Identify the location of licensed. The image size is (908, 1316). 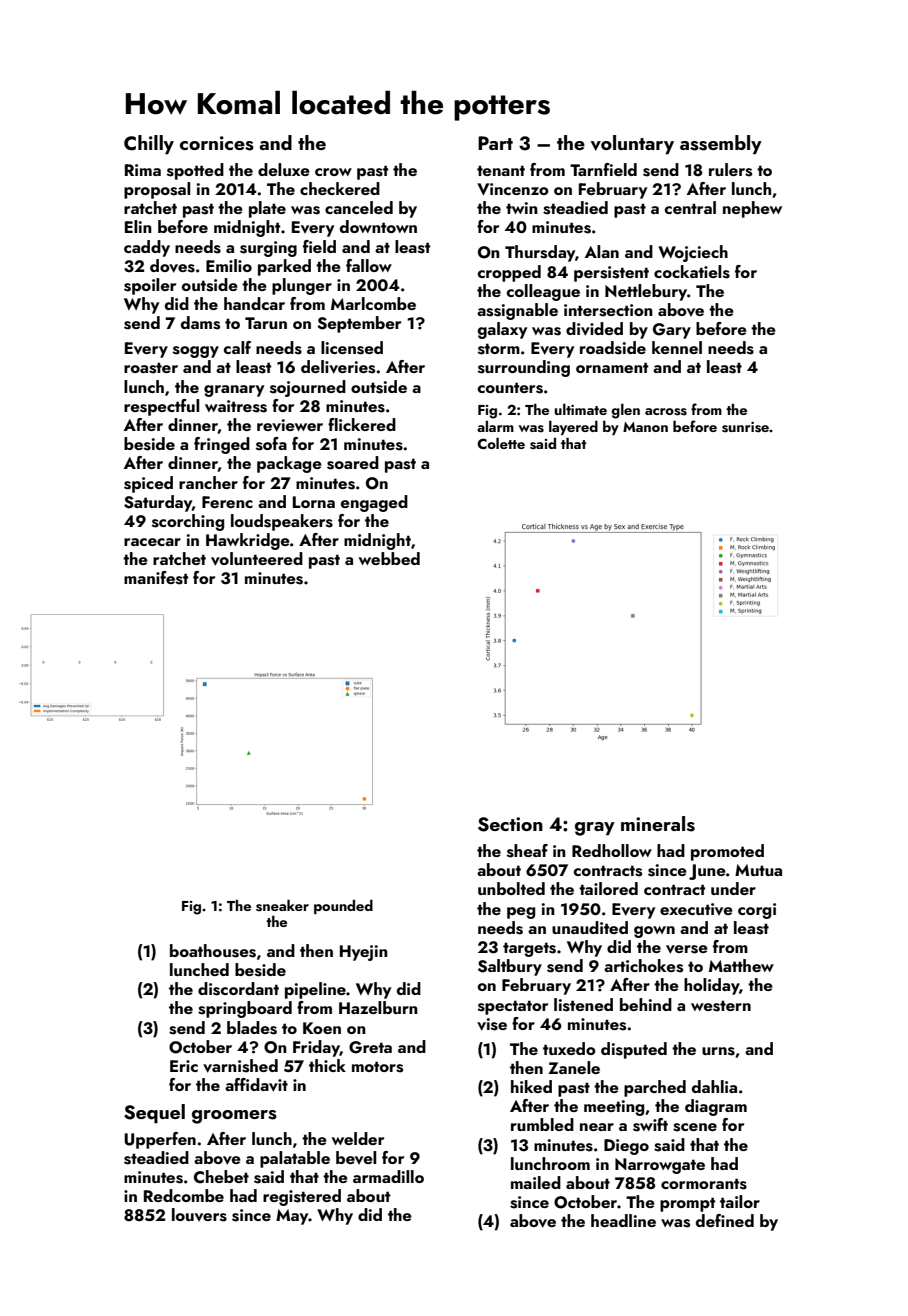
(352, 348).
